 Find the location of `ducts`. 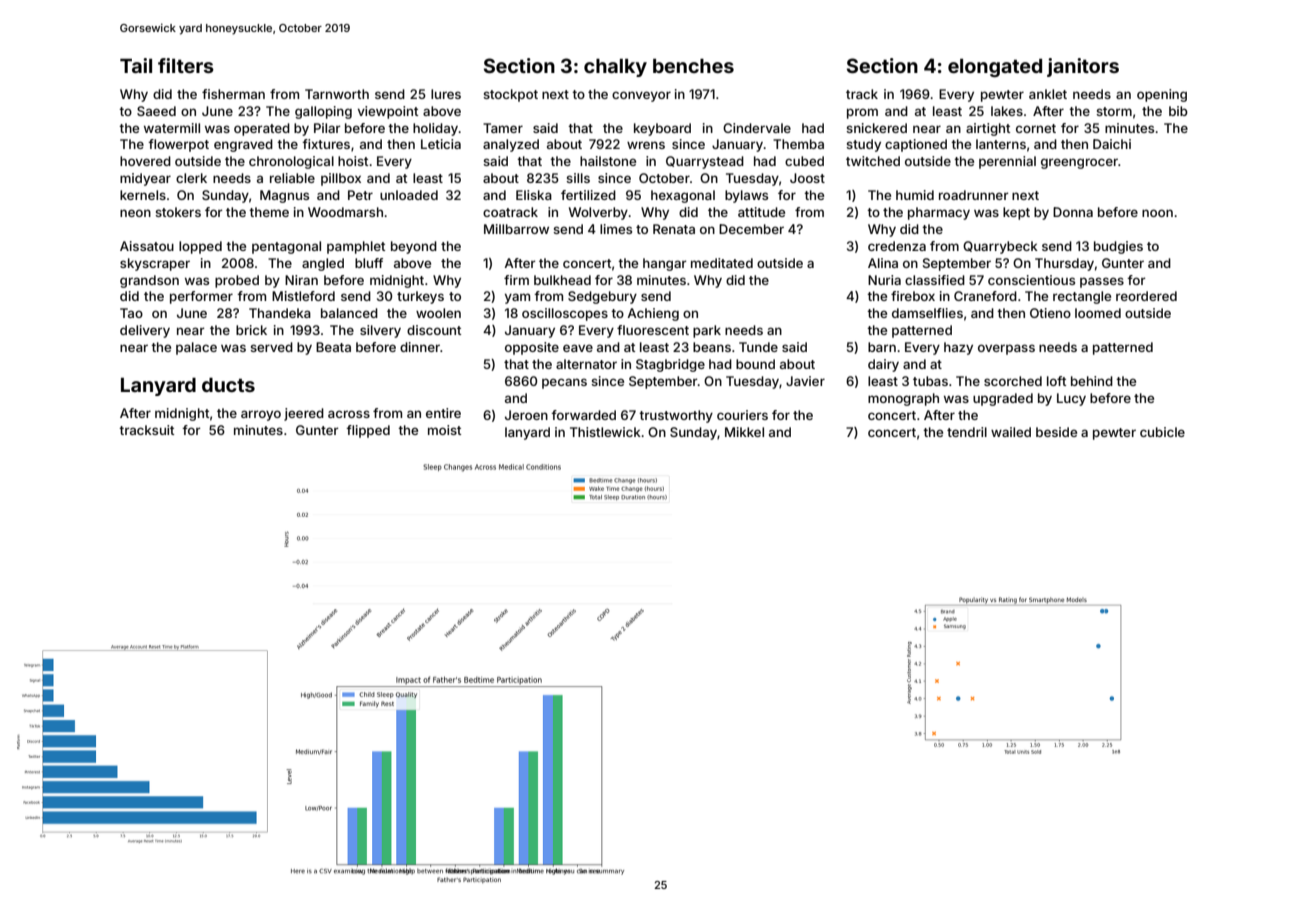

ducts is located at coordinates (228, 385).
